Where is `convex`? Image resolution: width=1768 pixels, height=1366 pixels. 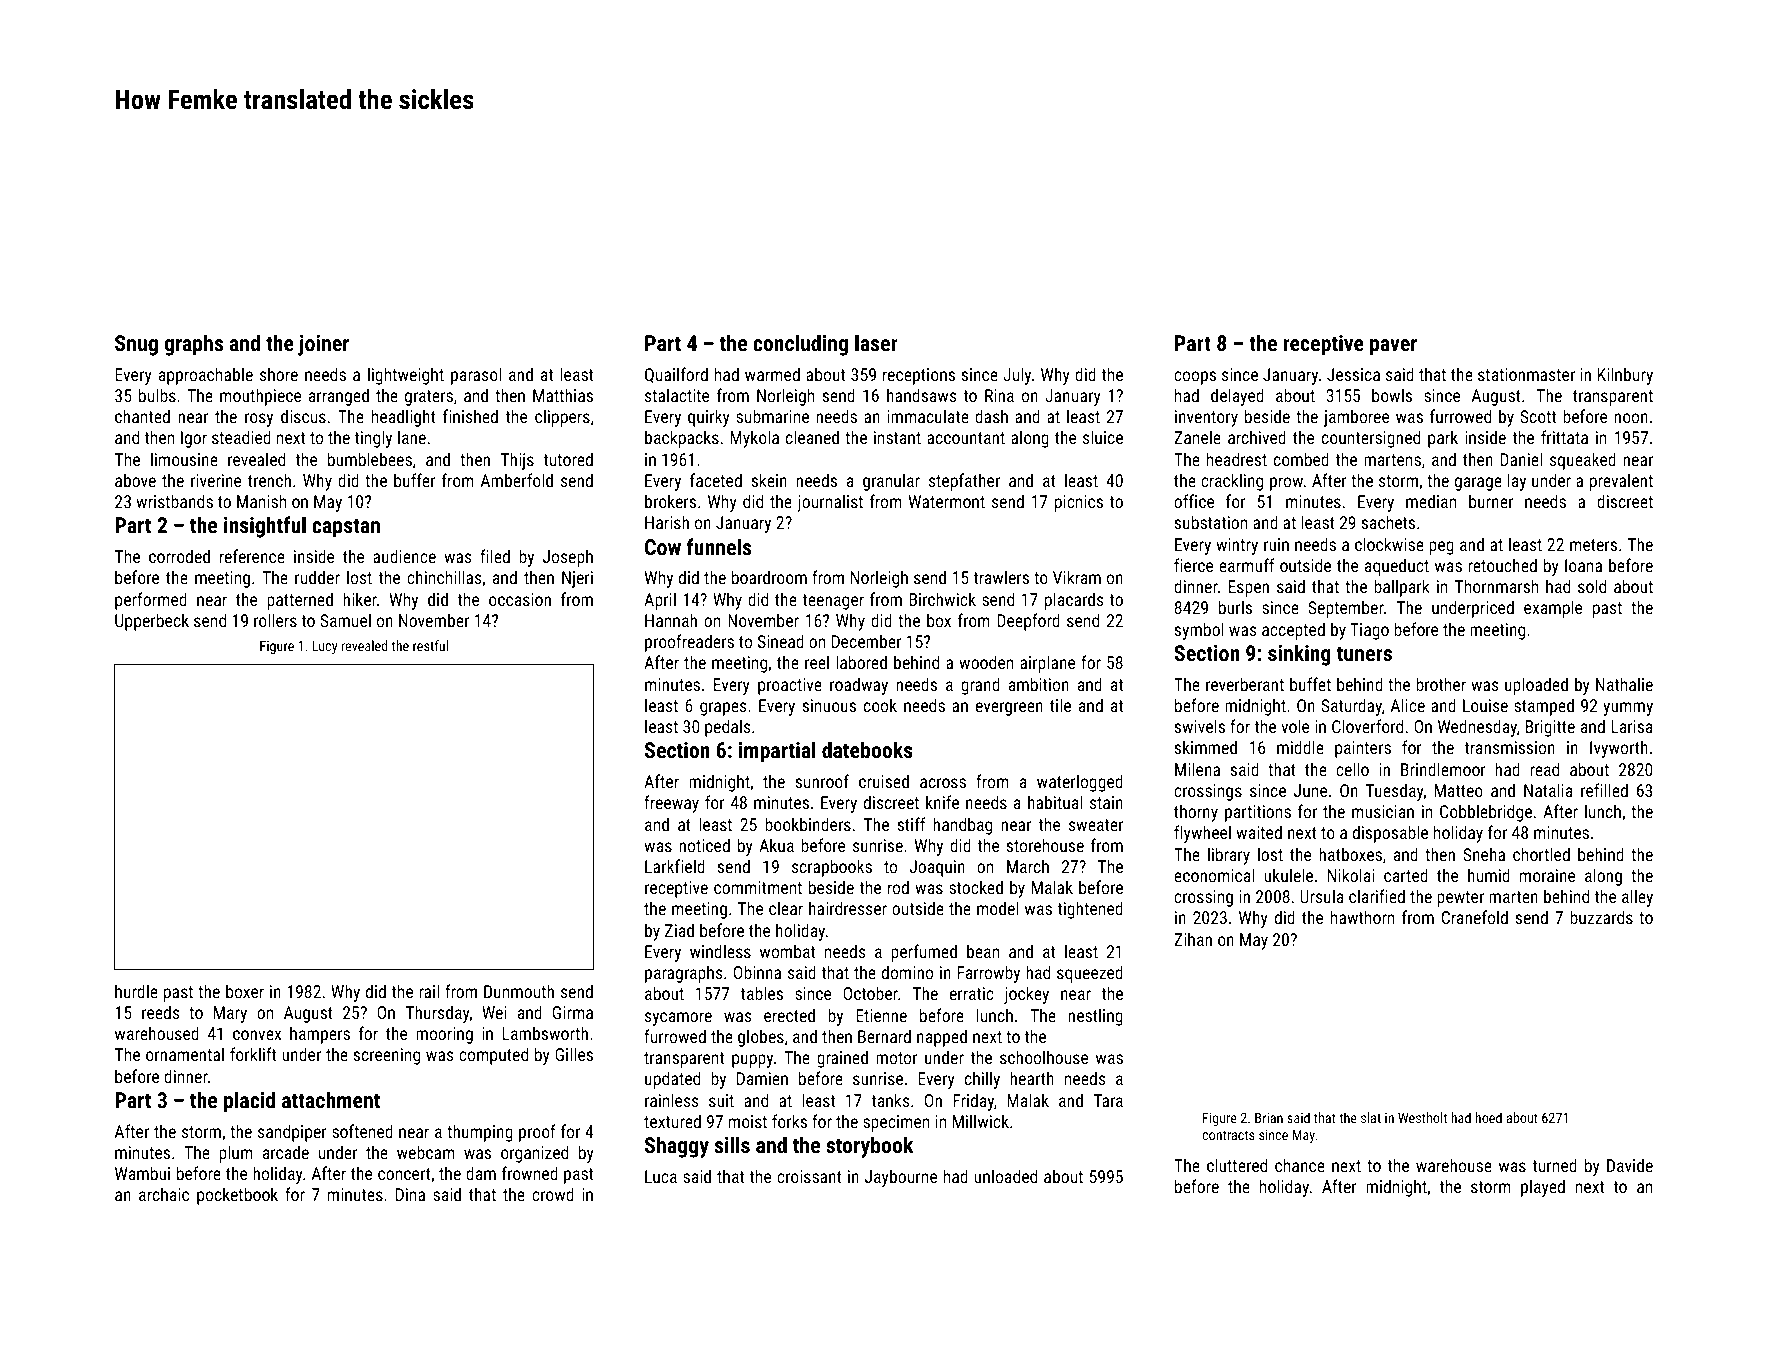 convex is located at coordinates (257, 1035).
